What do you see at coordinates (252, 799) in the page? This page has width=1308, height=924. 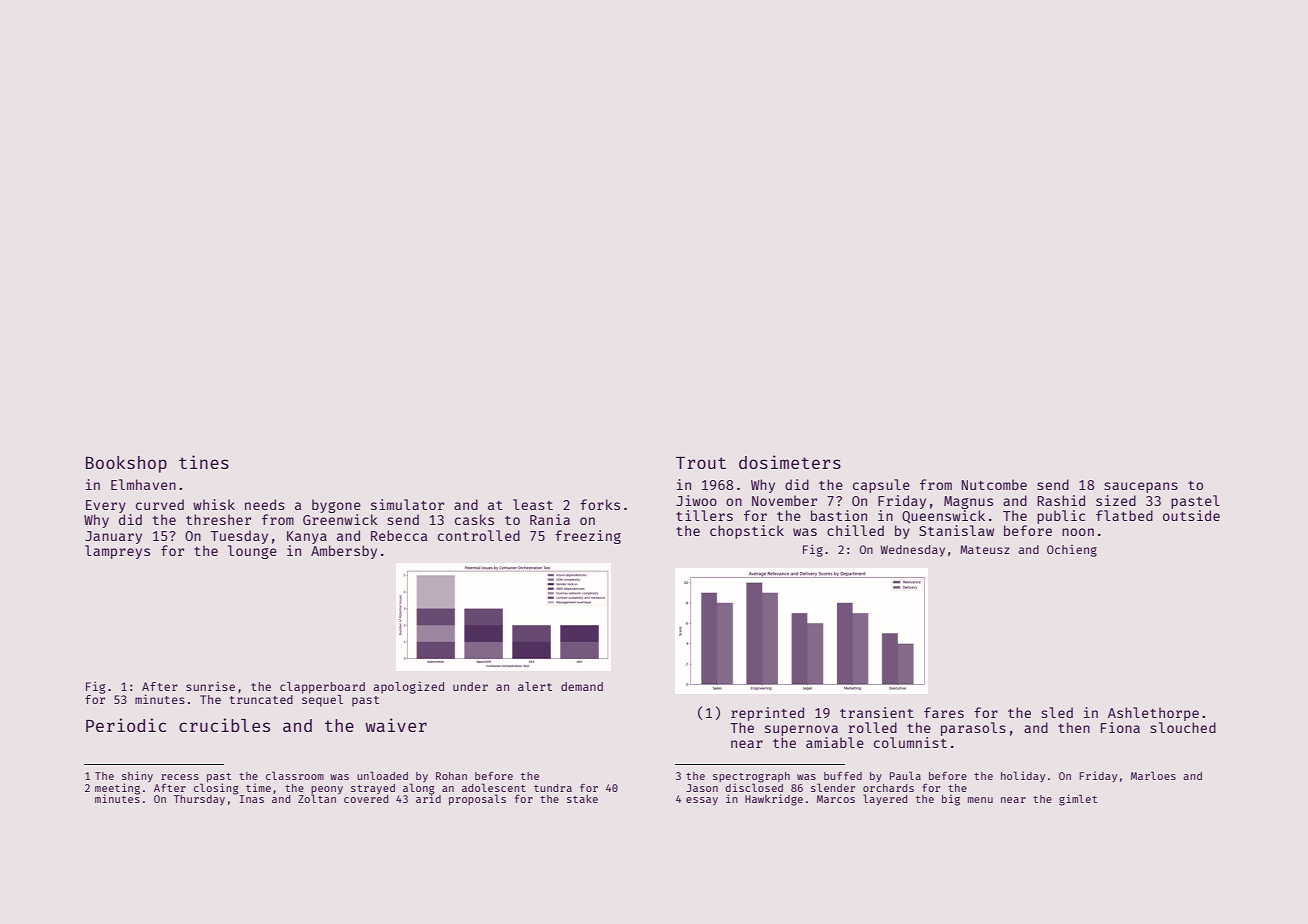 I see `Inas` at bounding box center [252, 799].
